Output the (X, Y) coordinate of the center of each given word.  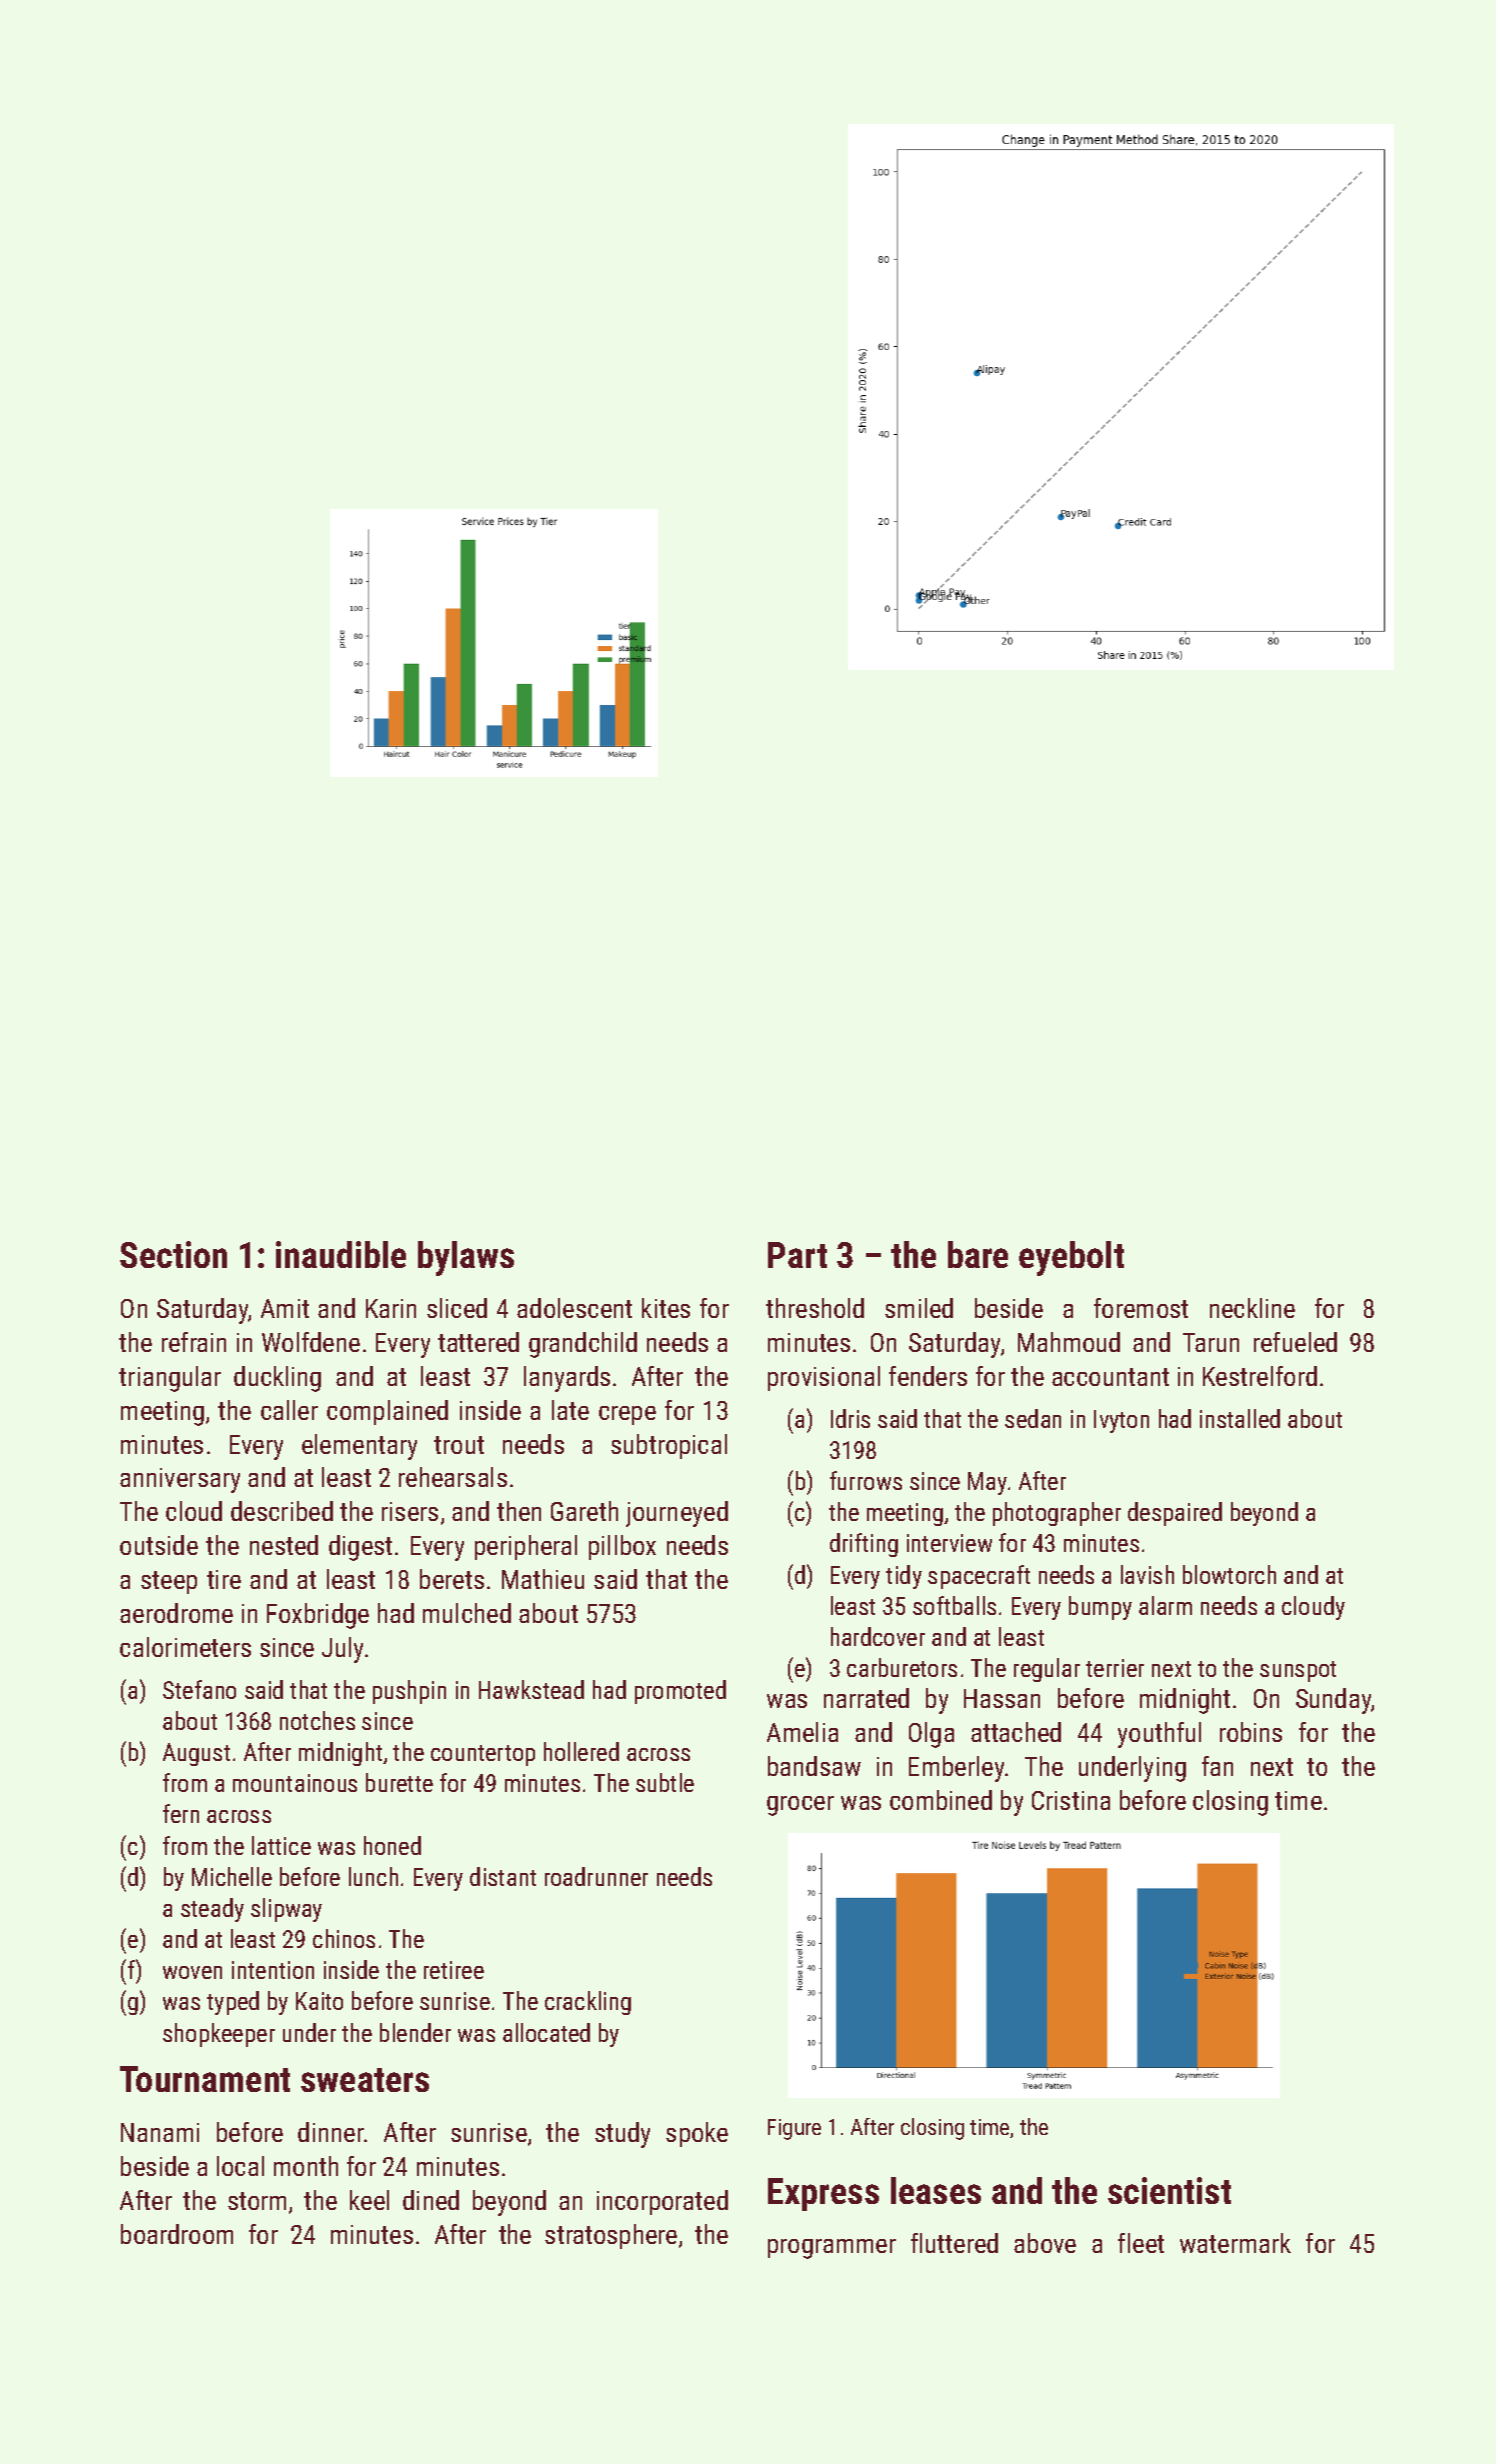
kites (666, 1308)
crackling (588, 2003)
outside (159, 1545)
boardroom (177, 2234)
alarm (1165, 1605)
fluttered (954, 2243)
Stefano (199, 1689)
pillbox (622, 1547)
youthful (1159, 1735)
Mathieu (543, 1579)
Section (173, 1254)
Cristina (1071, 1800)
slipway (286, 1910)
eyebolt (1071, 1258)
